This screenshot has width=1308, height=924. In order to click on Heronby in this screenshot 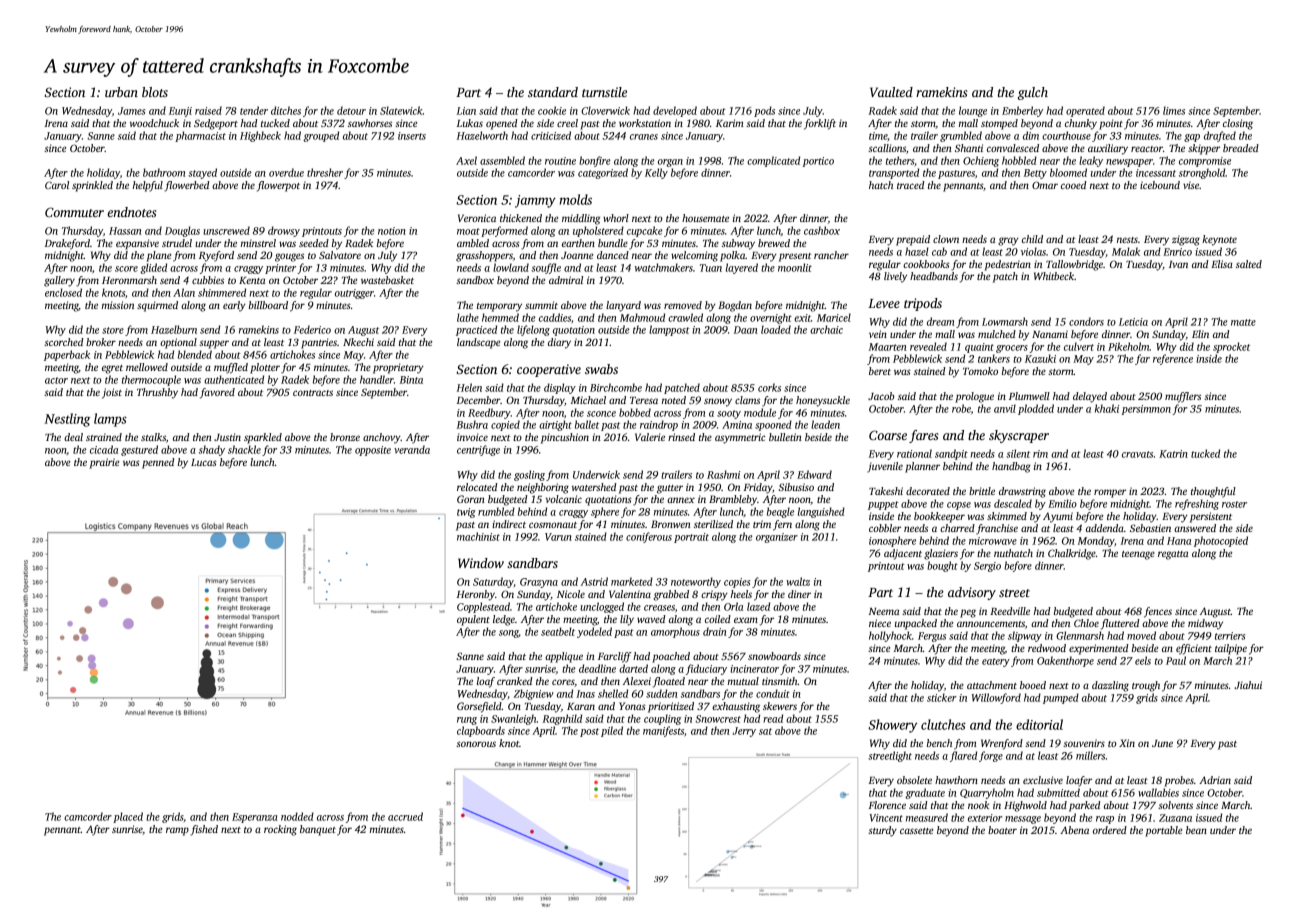, I will do `click(476, 595)`.
